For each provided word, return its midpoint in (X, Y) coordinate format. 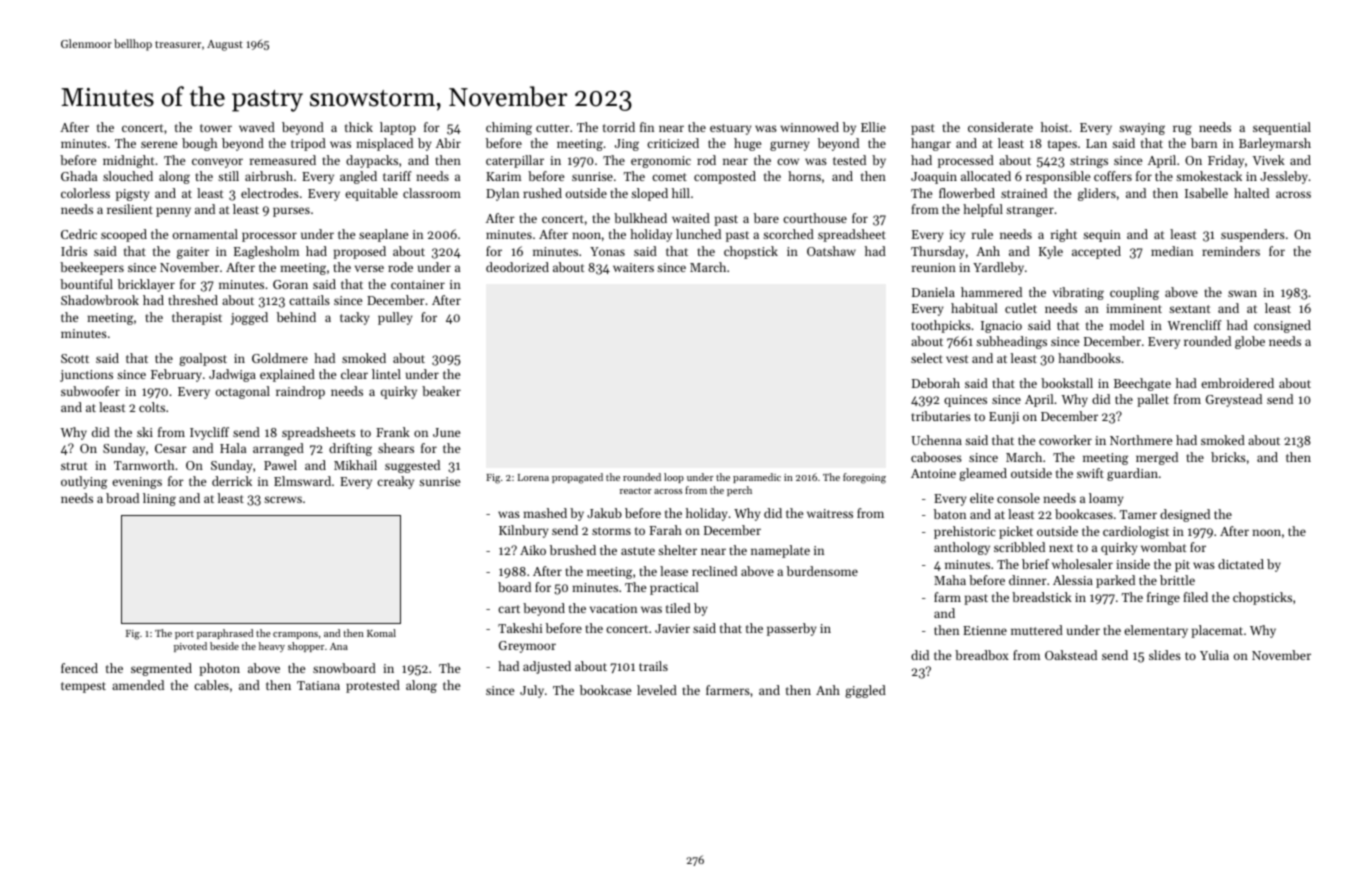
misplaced (384, 144)
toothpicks (941, 326)
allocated (986, 176)
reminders (1231, 251)
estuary (731, 129)
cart (509, 609)
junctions (86, 376)
